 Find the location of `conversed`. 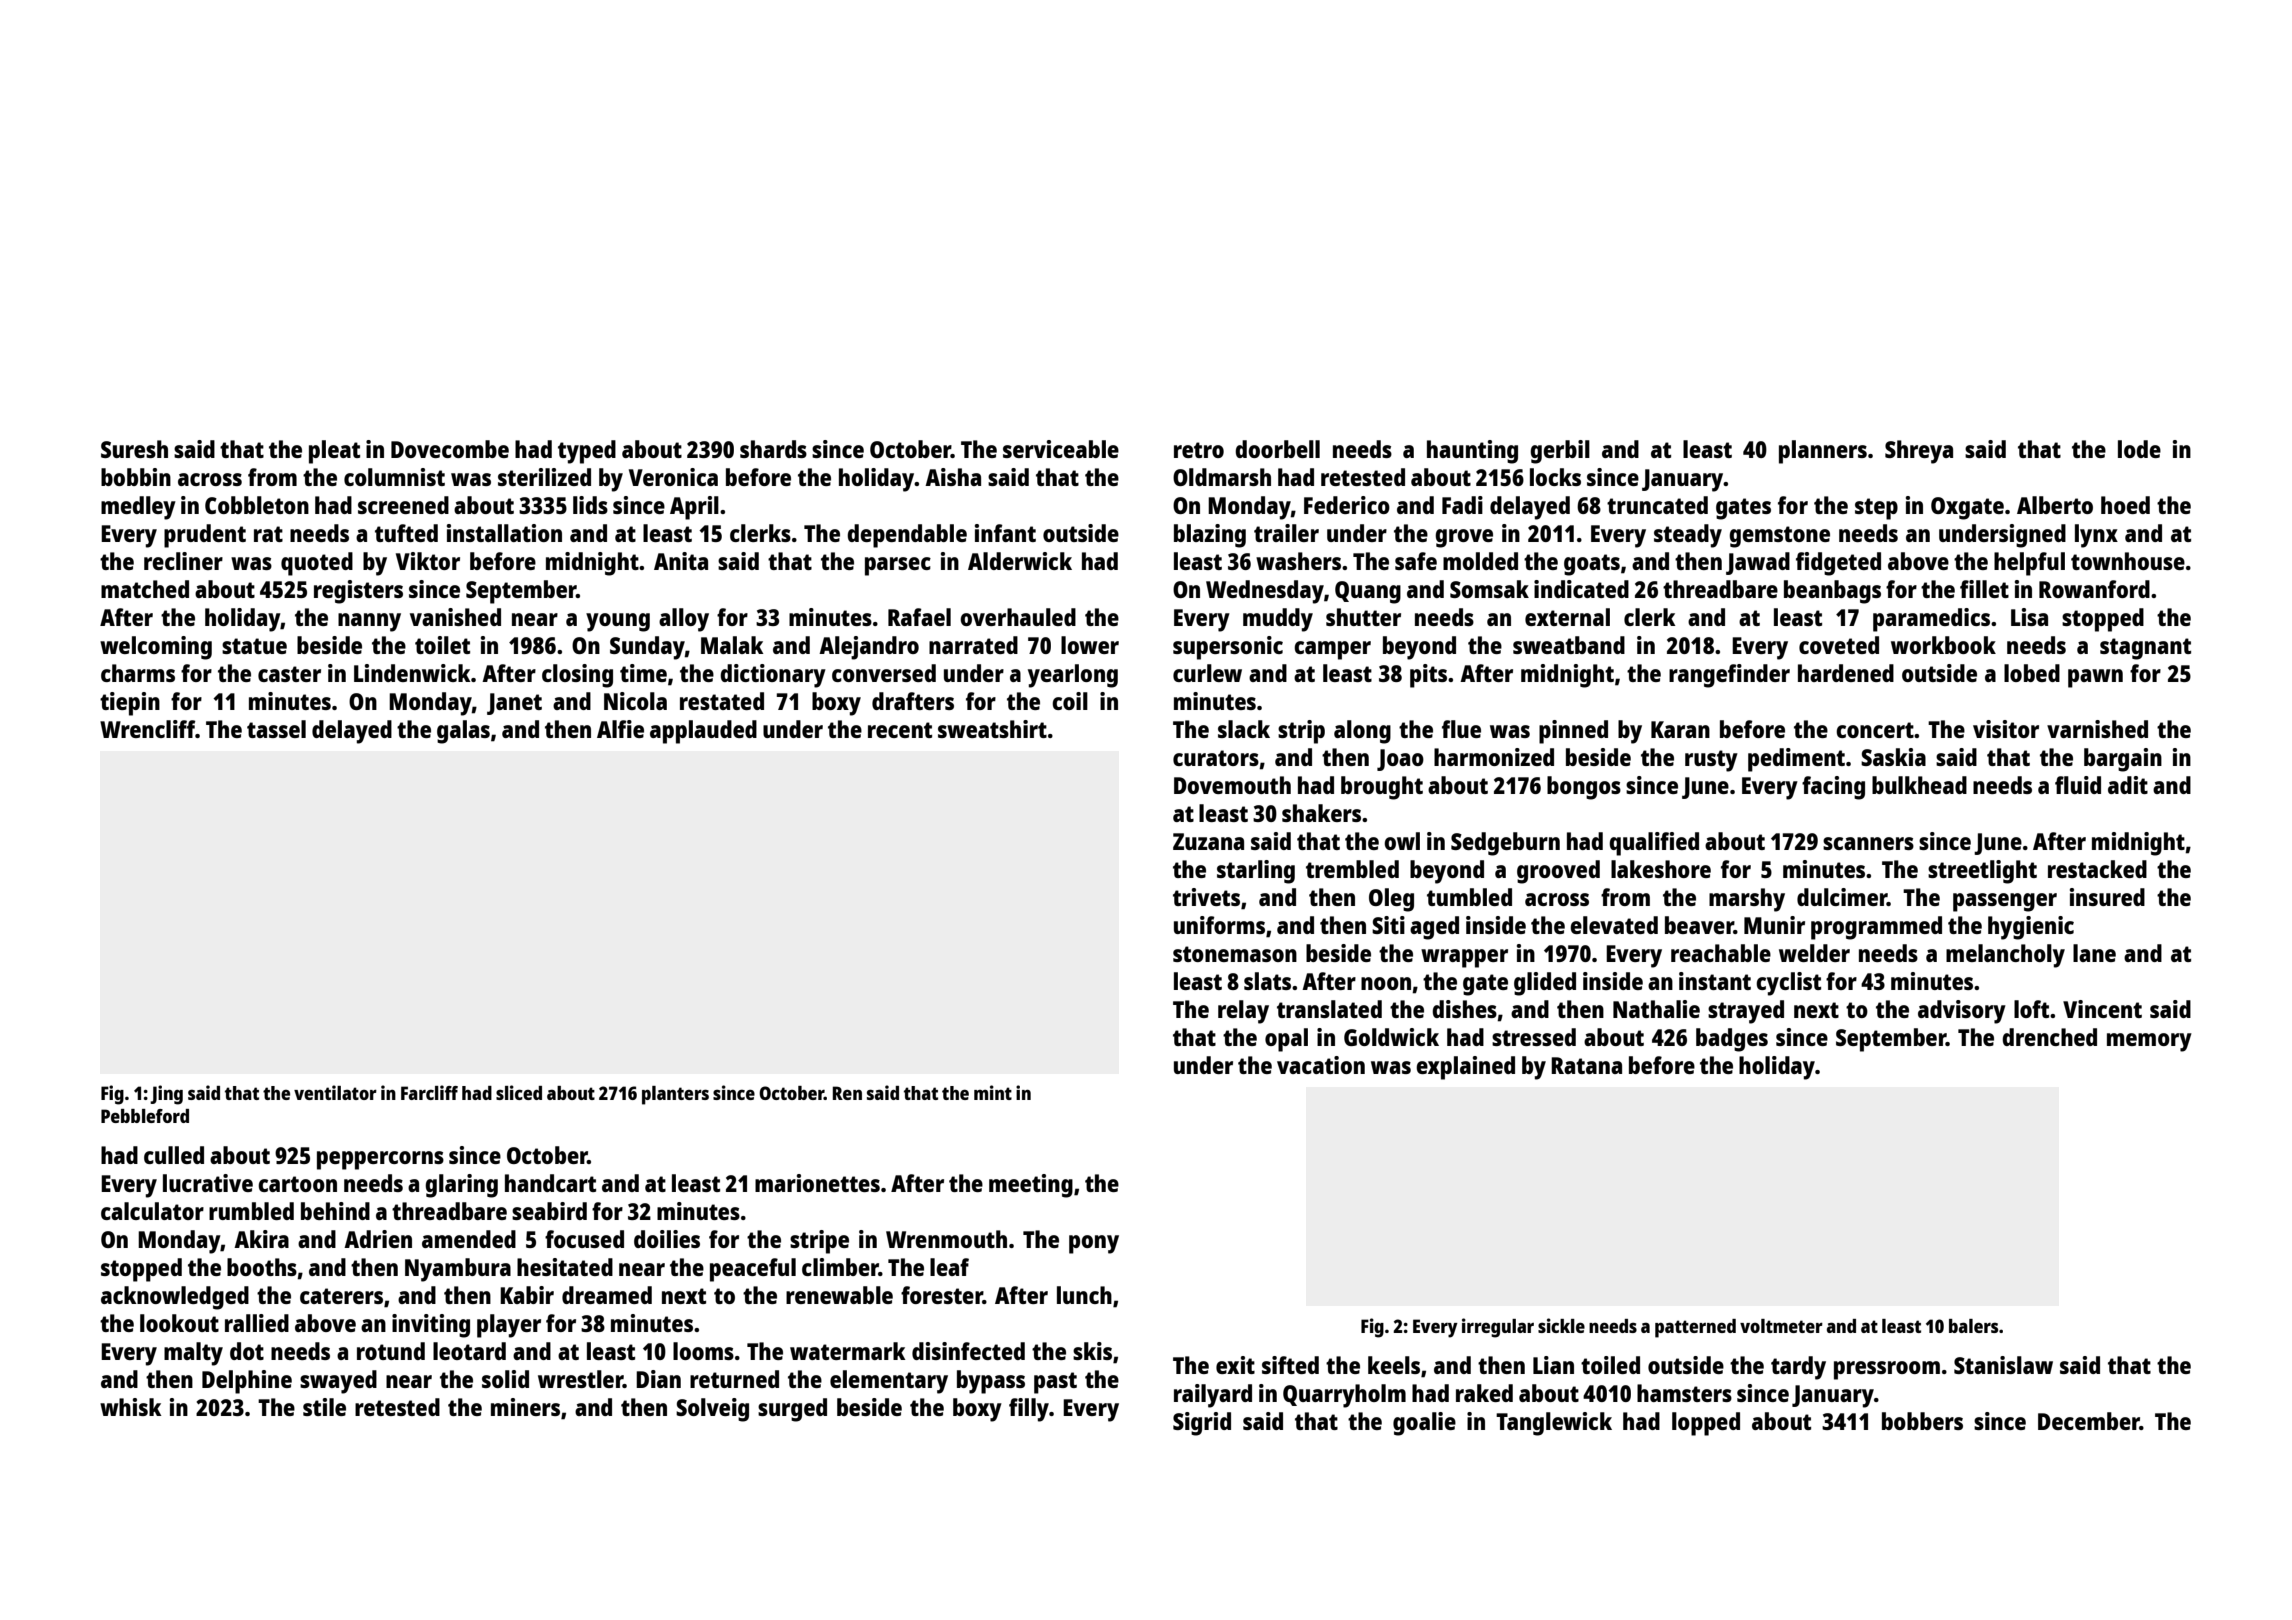

conversed is located at coordinates (884, 673).
